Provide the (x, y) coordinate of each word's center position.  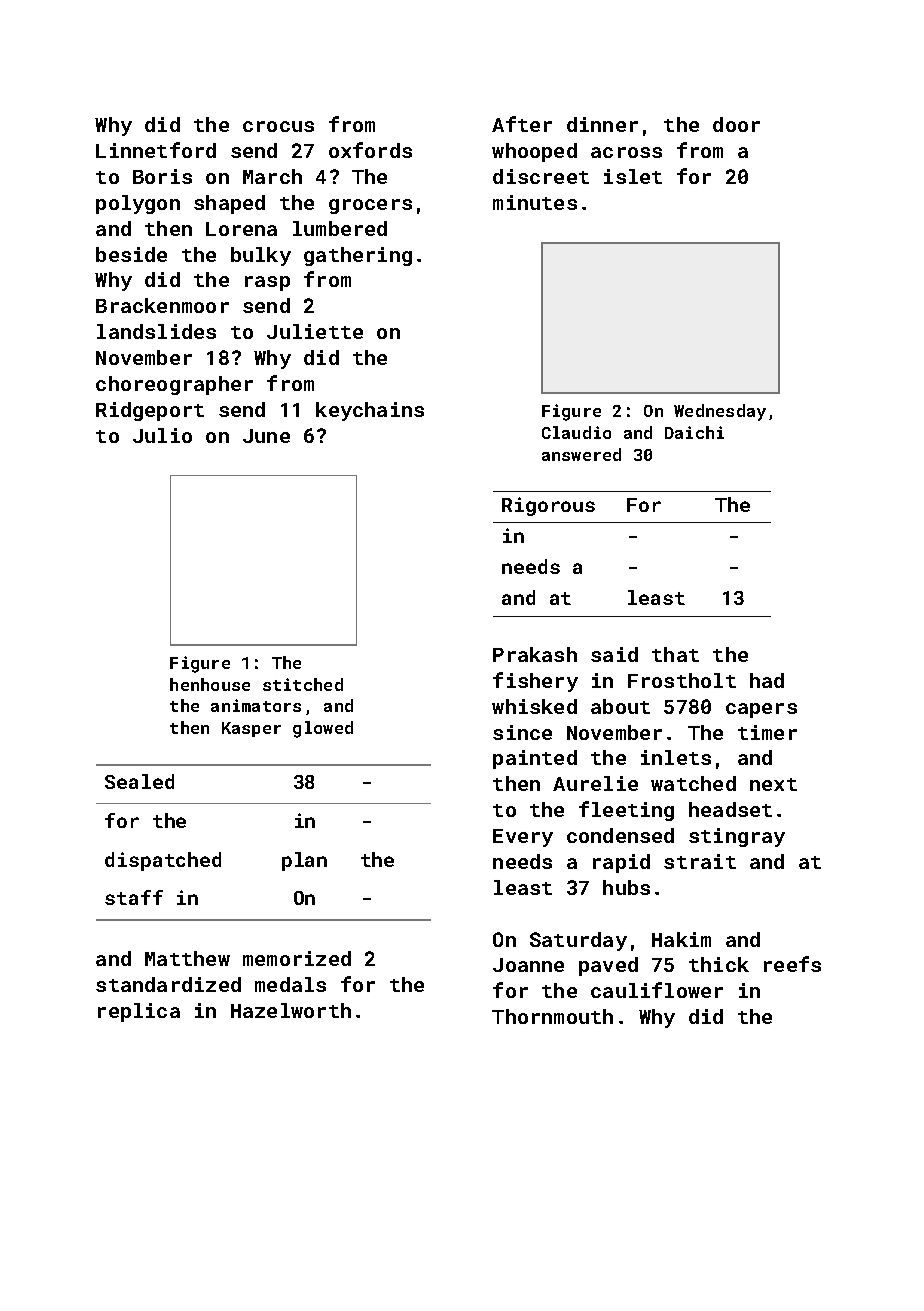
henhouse (210, 684)
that (675, 654)
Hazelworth (291, 1010)
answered (581, 454)
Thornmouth (552, 1016)
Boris (162, 176)
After (522, 124)
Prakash (535, 654)
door (736, 124)
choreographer (174, 385)
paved (608, 966)
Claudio (576, 432)
